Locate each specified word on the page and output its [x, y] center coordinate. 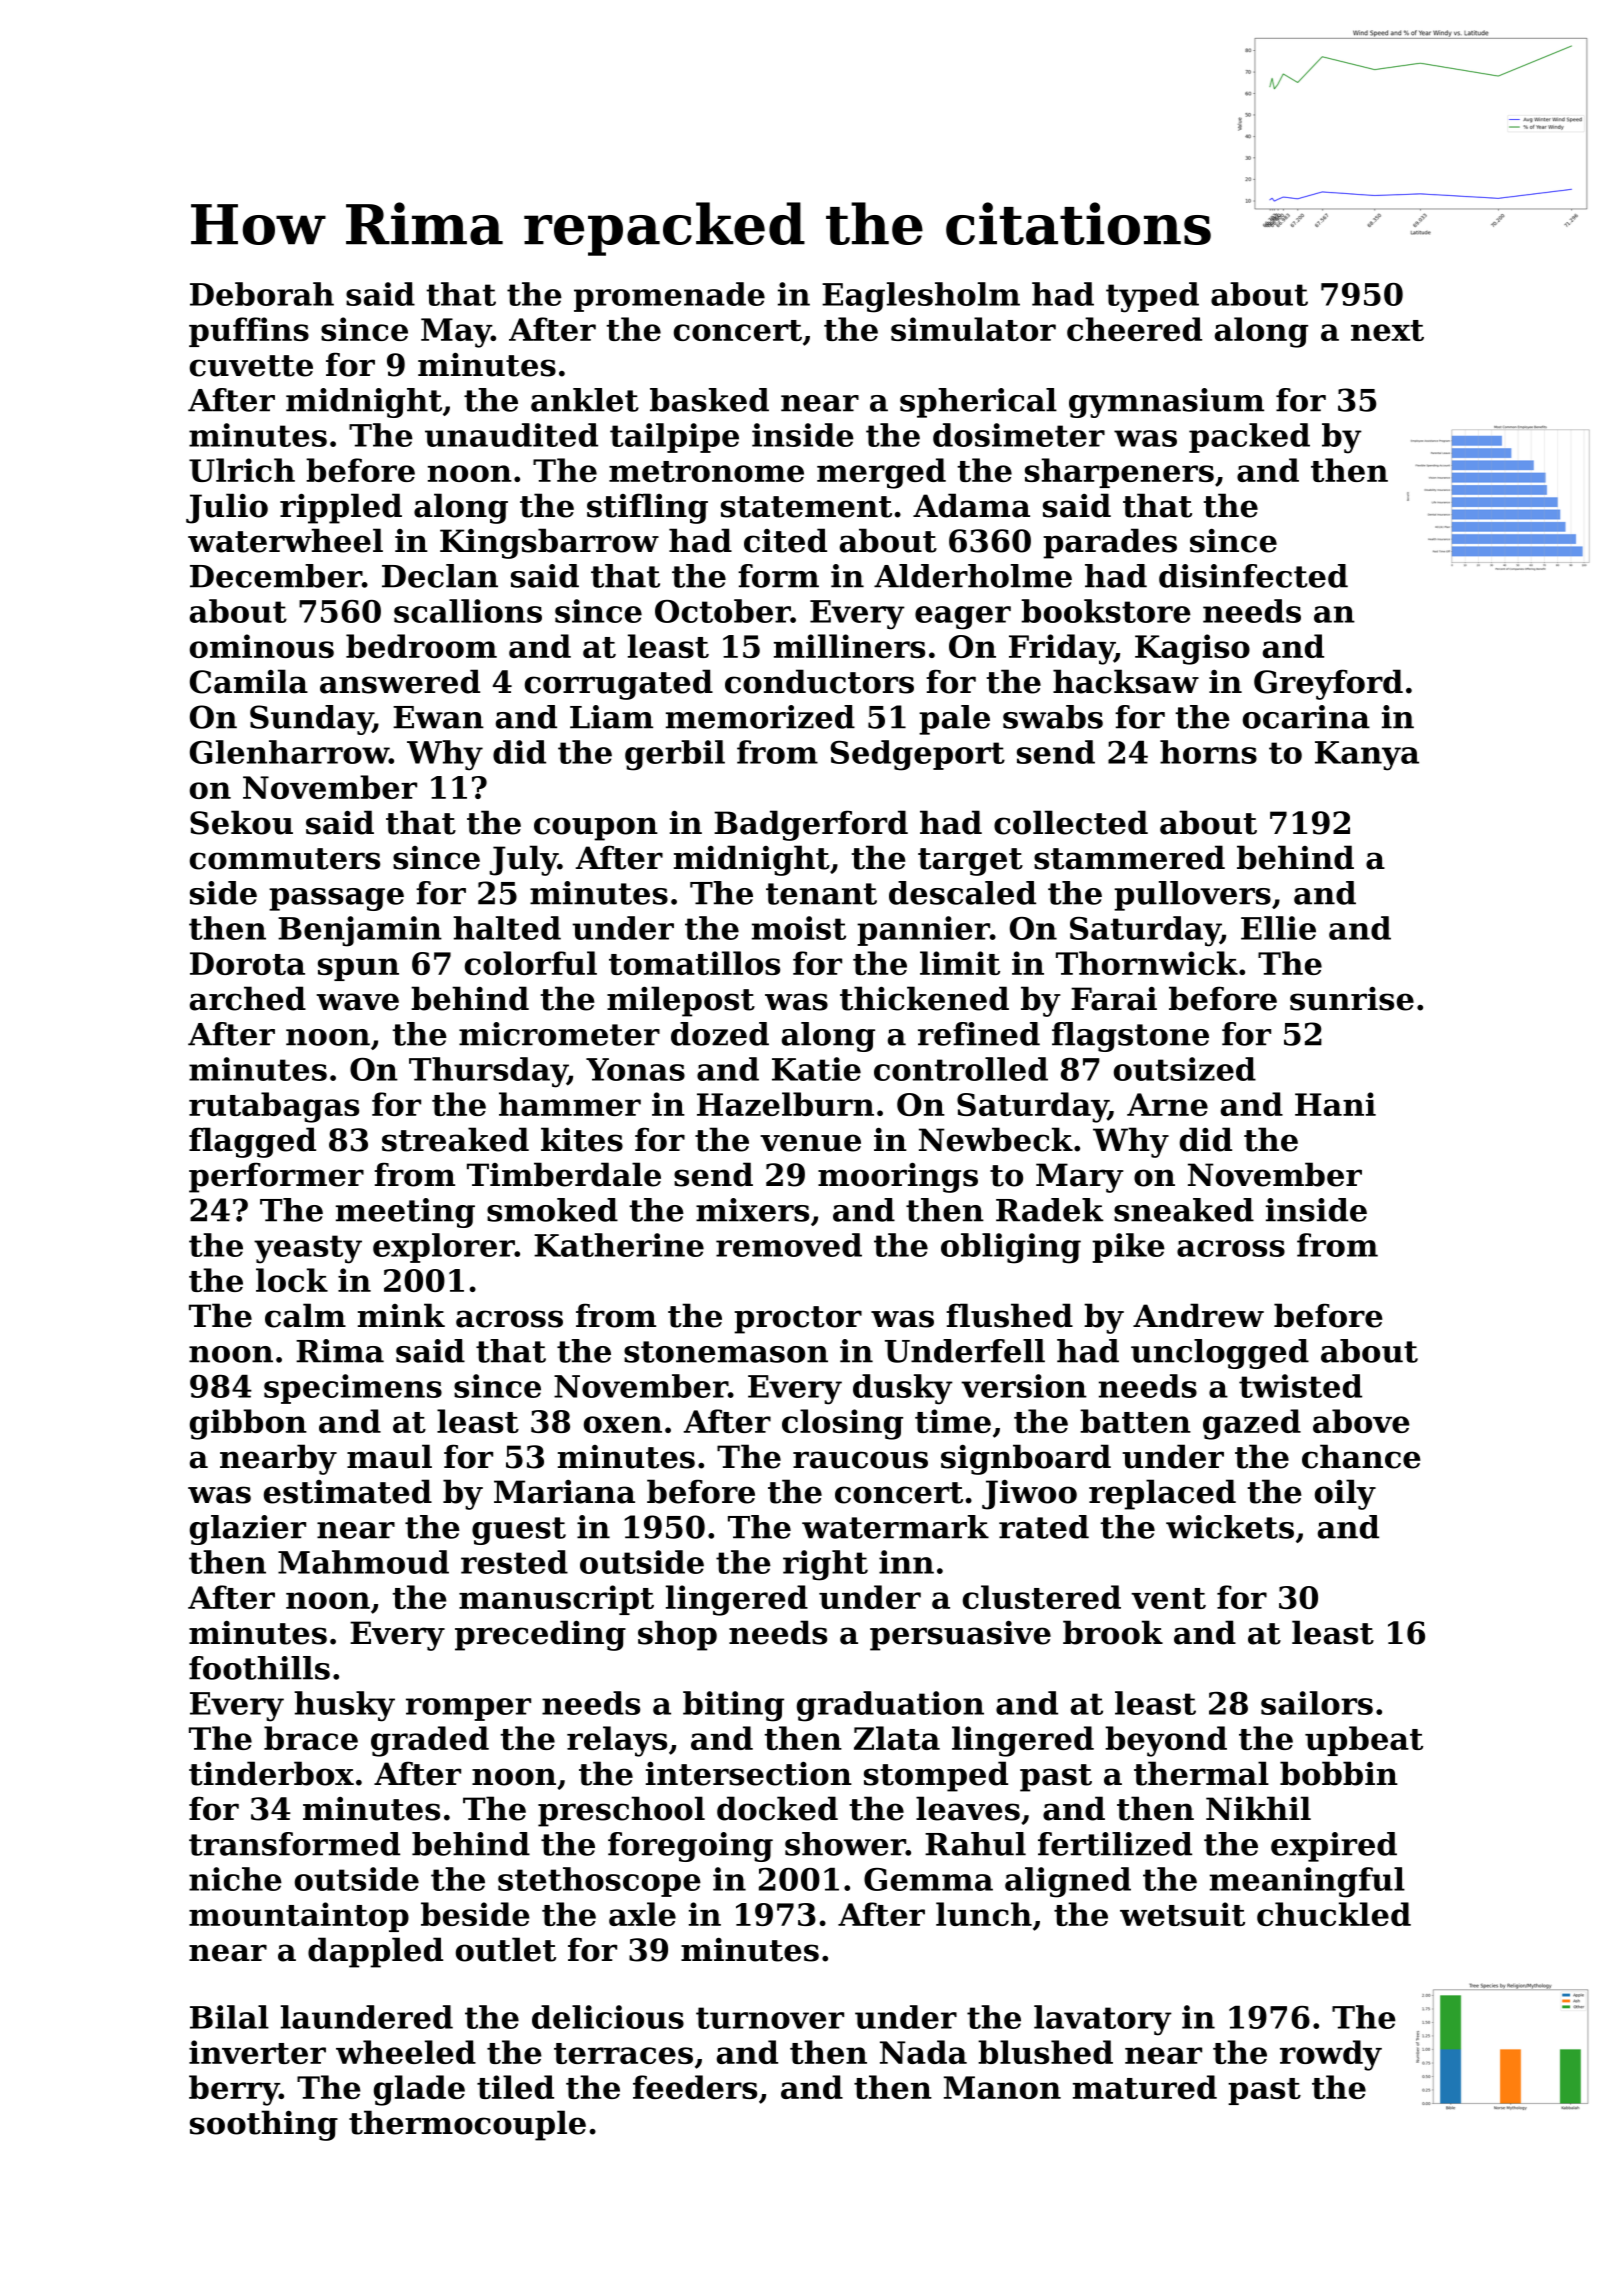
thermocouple [467, 2125]
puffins [249, 332]
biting [733, 1706]
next [1387, 330]
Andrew [1198, 1315]
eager [963, 618]
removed [789, 1245]
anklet [585, 400]
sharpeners [1119, 473]
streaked [455, 1139]
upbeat [1364, 1741]
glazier [248, 1530]
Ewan [438, 717]
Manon [1002, 2087]
